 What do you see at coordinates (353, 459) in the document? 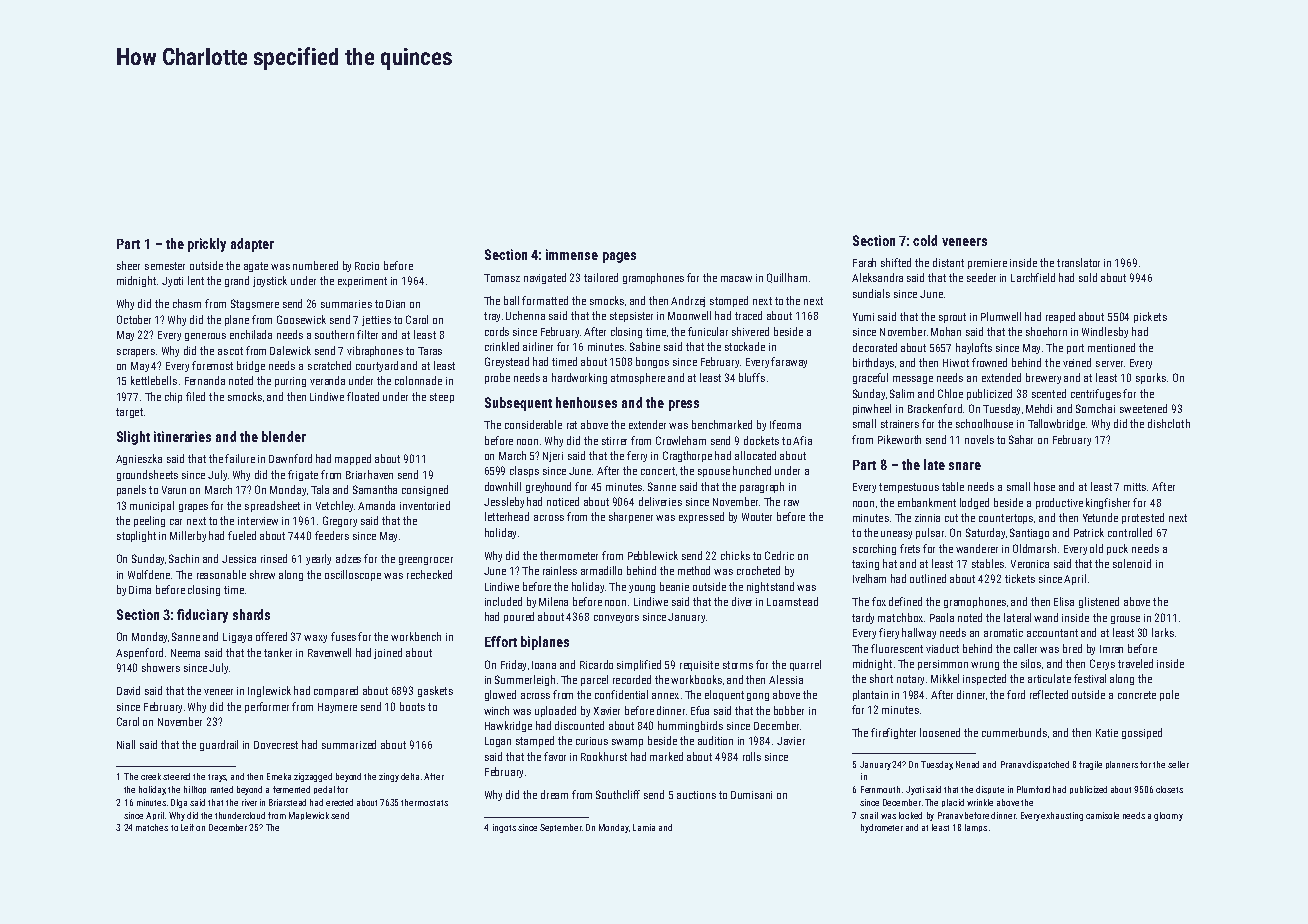
I see `mapped` at bounding box center [353, 459].
